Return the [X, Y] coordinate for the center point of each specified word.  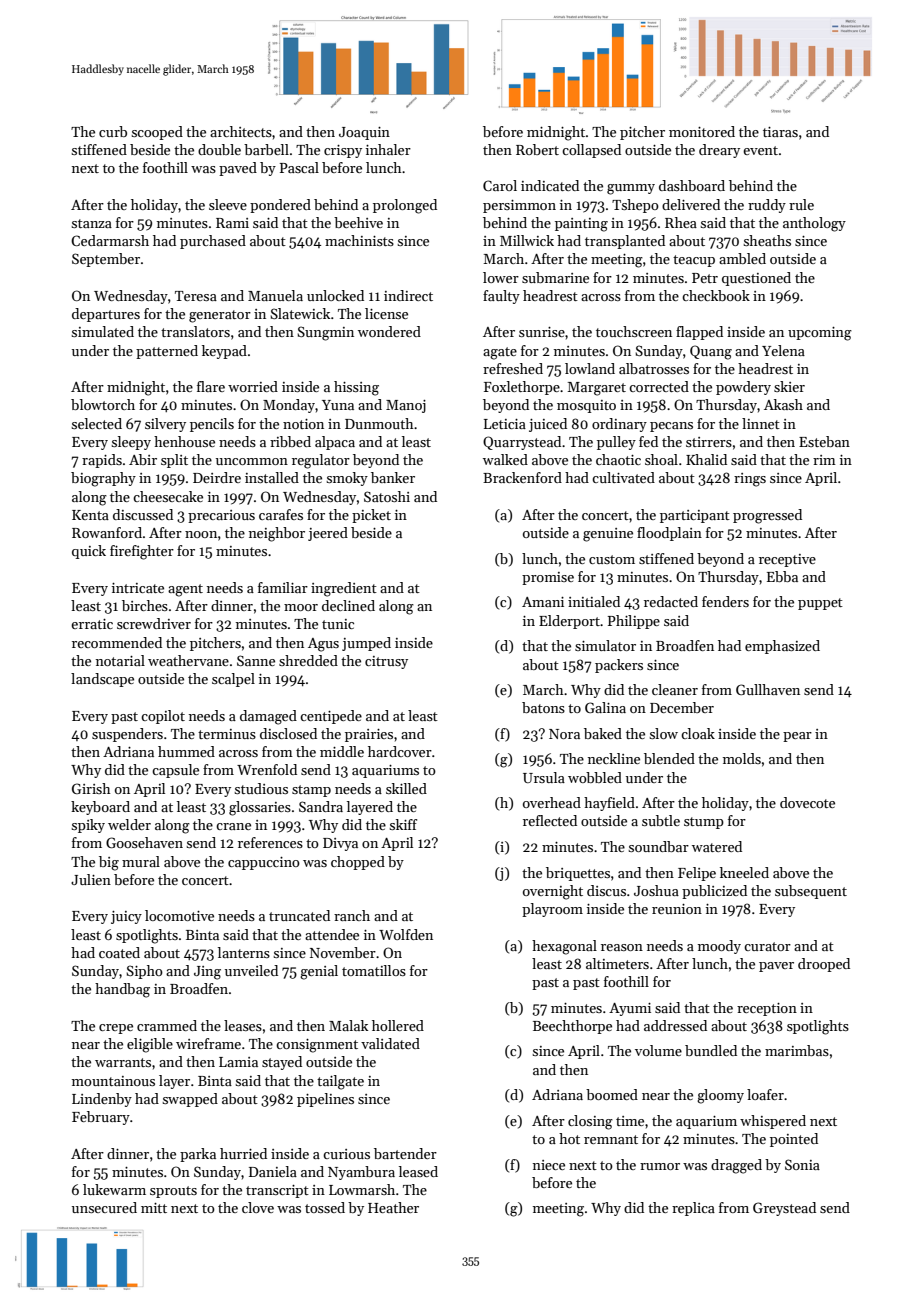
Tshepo [635, 206]
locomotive [179, 915]
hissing [356, 388]
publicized [714, 892]
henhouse [184, 441]
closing [590, 1122]
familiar [283, 587]
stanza [92, 223]
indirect [408, 295]
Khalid [706, 459]
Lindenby [102, 1100]
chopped [358, 863]
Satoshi [387, 496]
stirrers [709, 442]
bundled [711, 1050]
